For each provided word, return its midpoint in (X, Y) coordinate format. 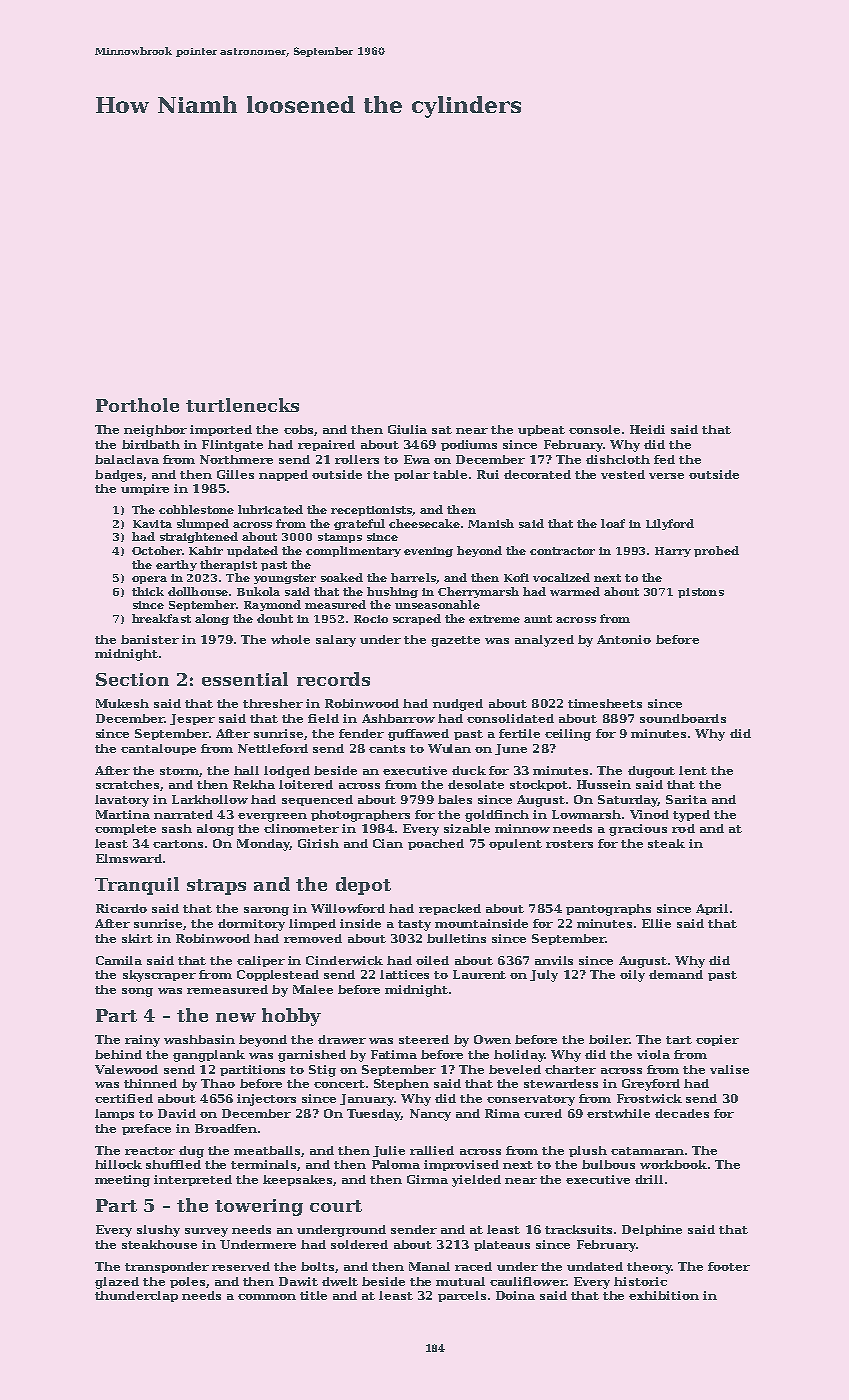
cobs (298, 429)
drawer (342, 1039)
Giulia (407, 429)
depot (363, 886)
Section (132, 679)
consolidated (510, 718)
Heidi (647, 429)
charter (570, 1069)
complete (125, 829)
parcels (462, 1296)
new (236, 1017)
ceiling (568, 735)
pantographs (608, 910)
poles (187, 1282)
